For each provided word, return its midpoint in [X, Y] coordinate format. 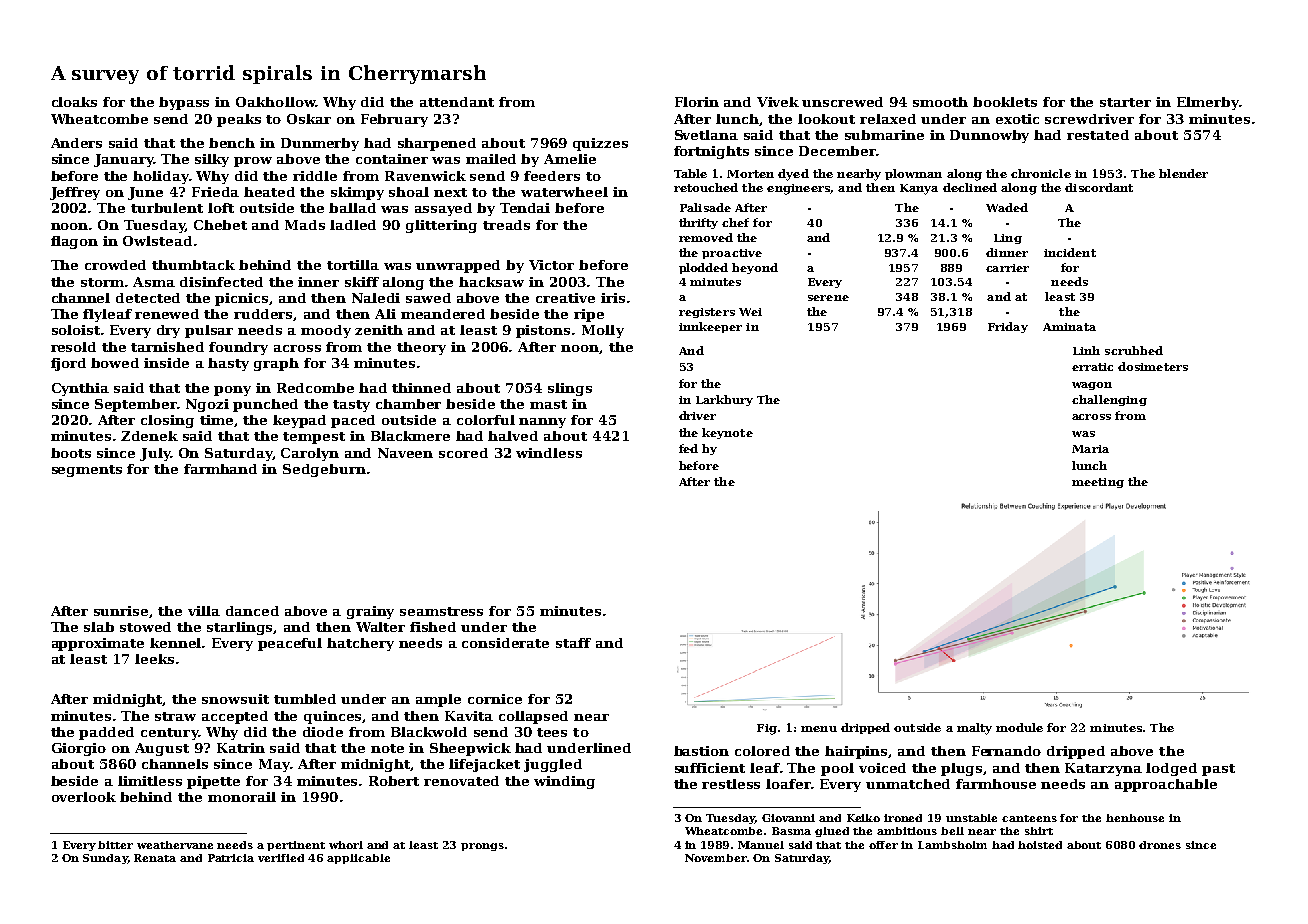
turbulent [167, 208]
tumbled [305, 699]
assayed [443, 209]
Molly [603, 331]
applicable [358, 859]
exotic [1017, 119]
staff [573, 643]
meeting [1098, 483]
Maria [1090, 449]
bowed [115, 363]
